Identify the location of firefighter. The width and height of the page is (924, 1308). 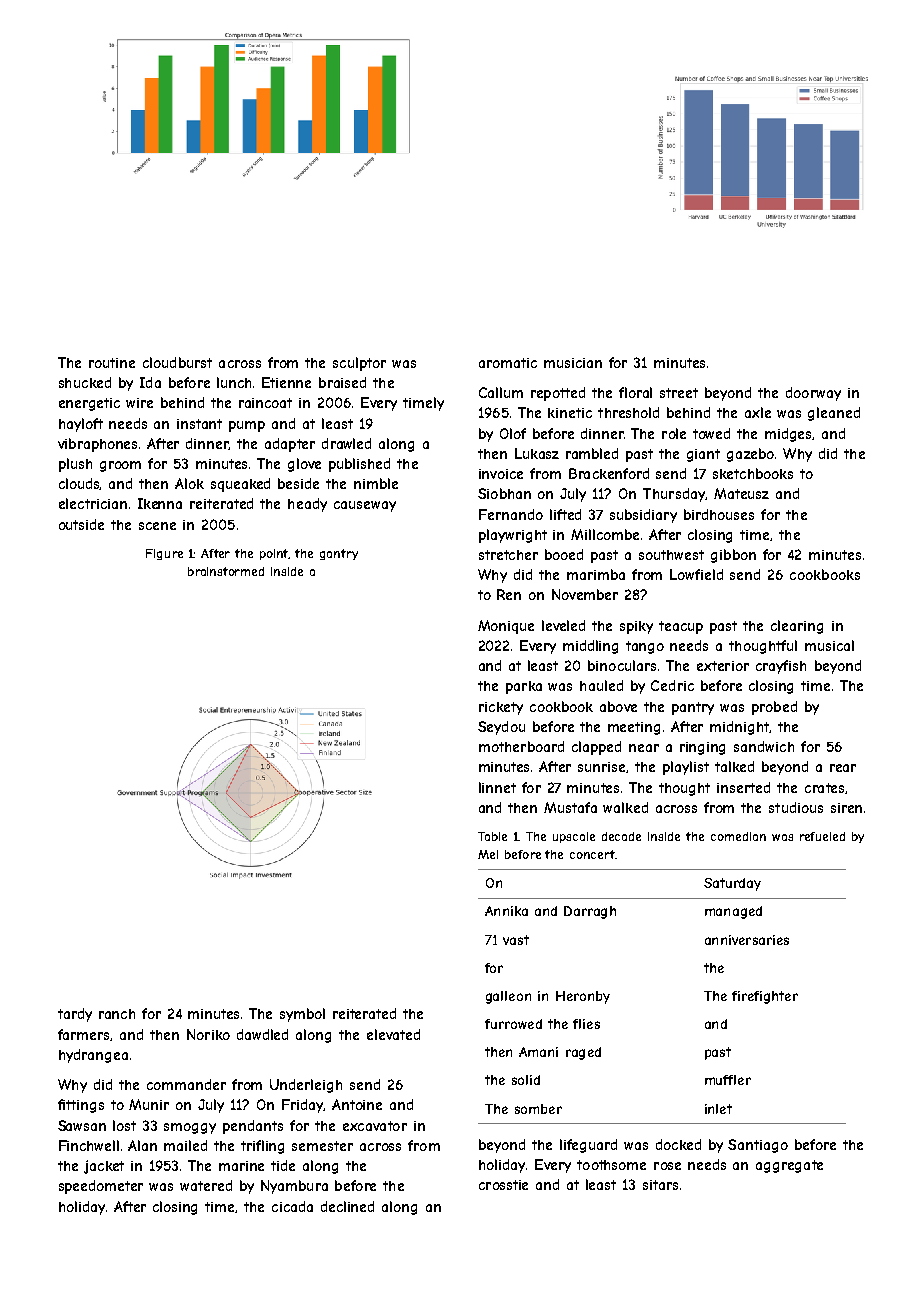
(765, 997).
